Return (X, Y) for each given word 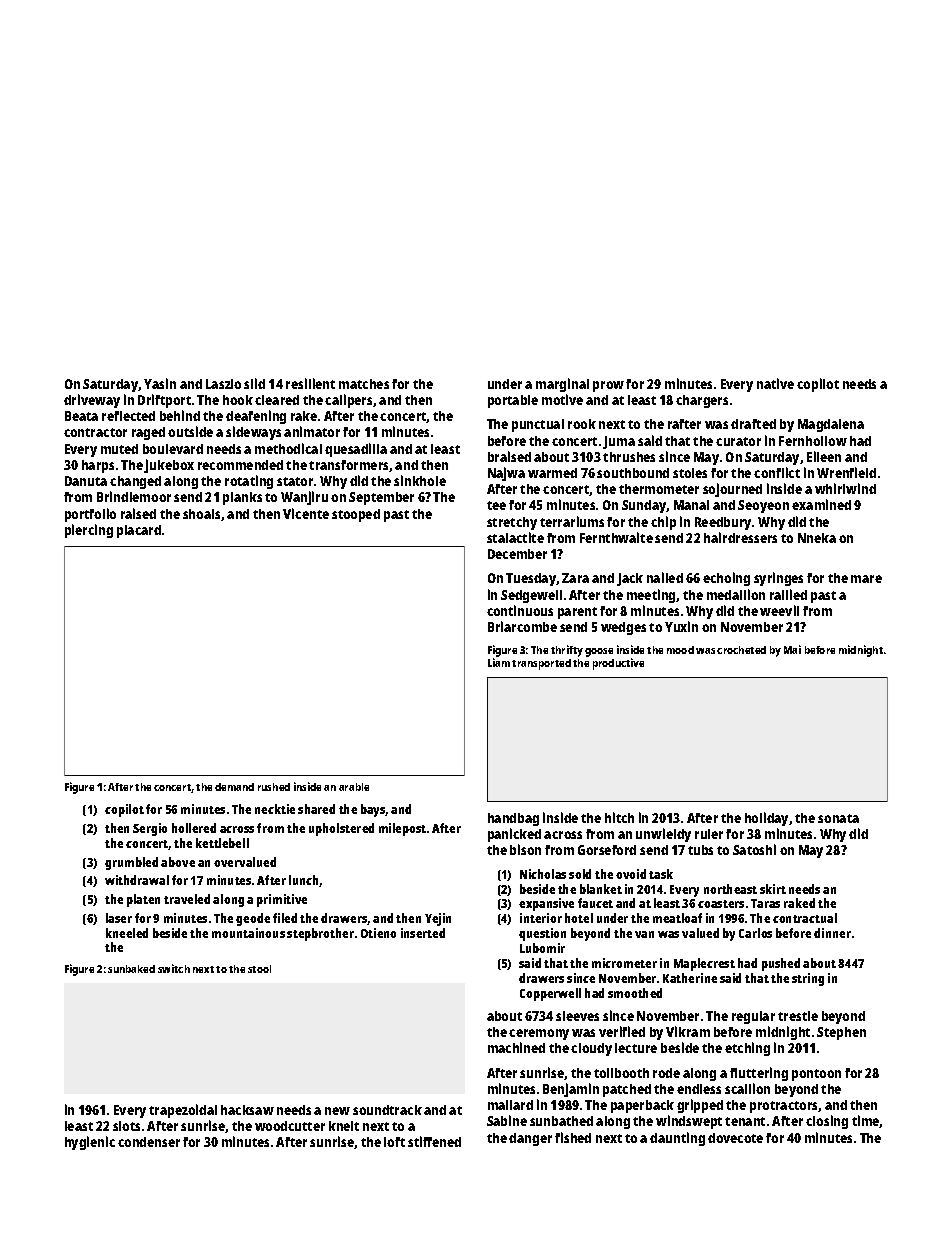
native (775, 383)
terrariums (572, 521)
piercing (89, 531)
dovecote (735, 1138)
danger (530, 1139)
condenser (149, 1142)
